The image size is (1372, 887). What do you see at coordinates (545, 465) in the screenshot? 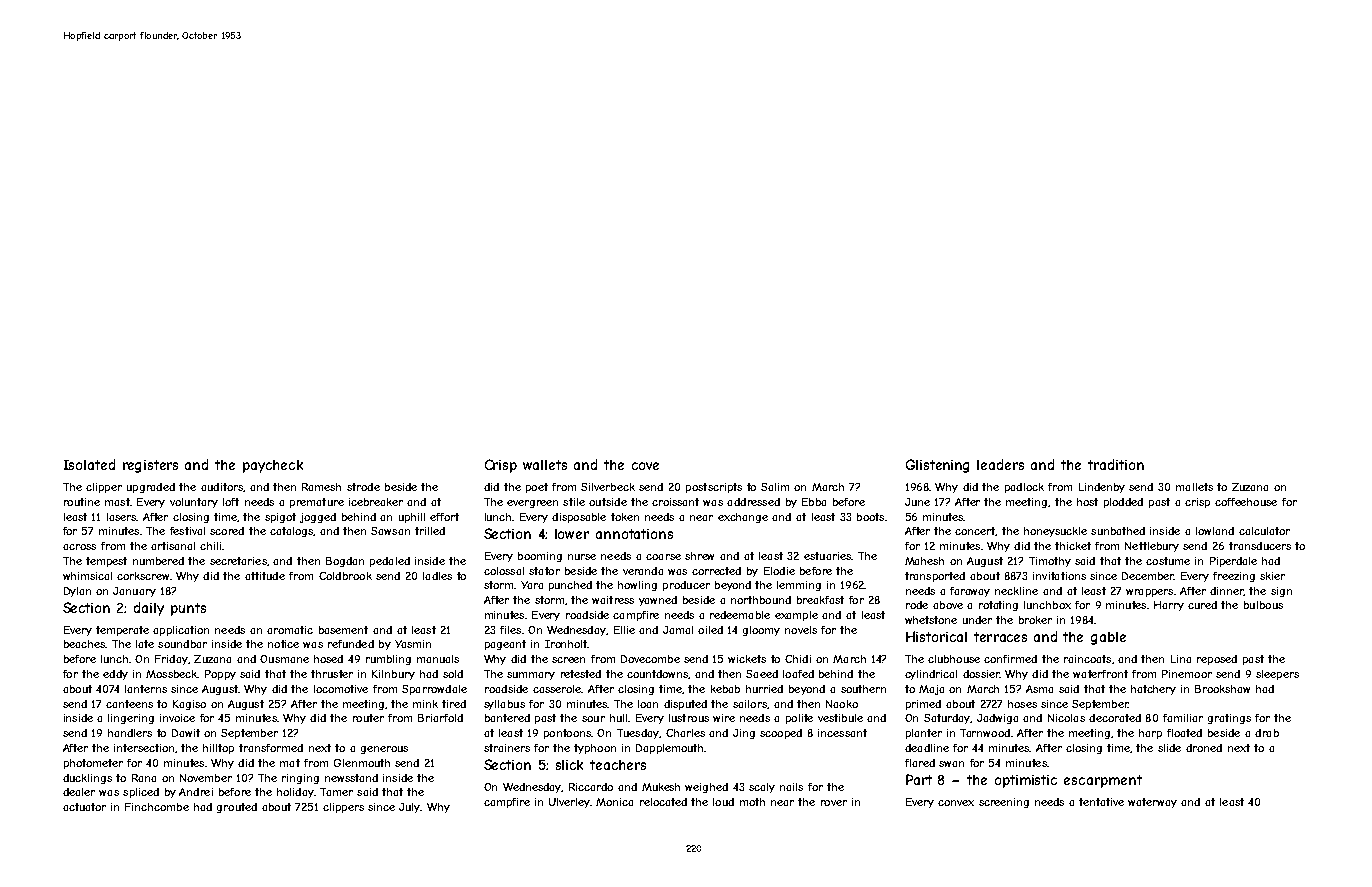
I see `wallets` at bounding box center [545, 465].
